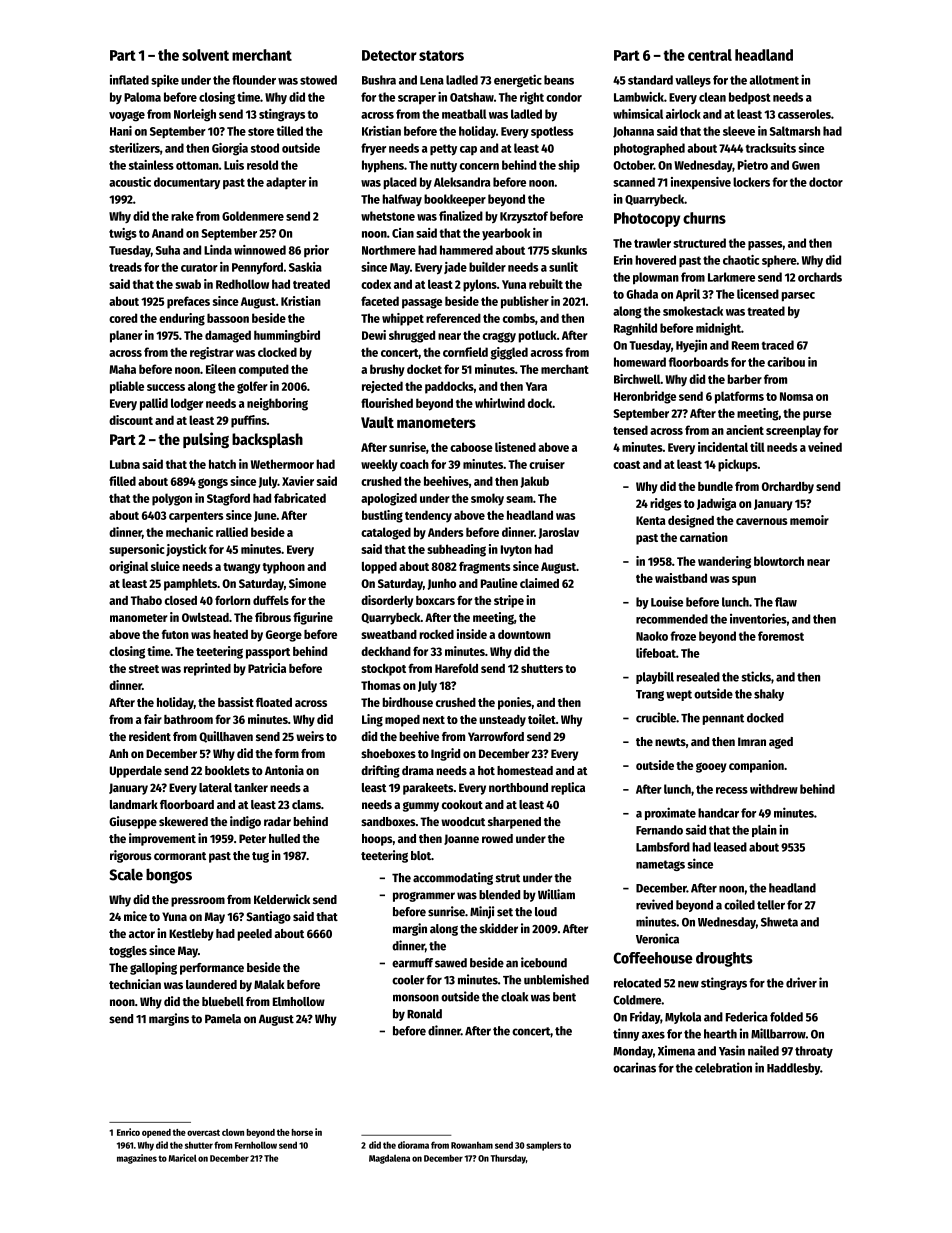  I want to click on condor, so click(564, 97).
